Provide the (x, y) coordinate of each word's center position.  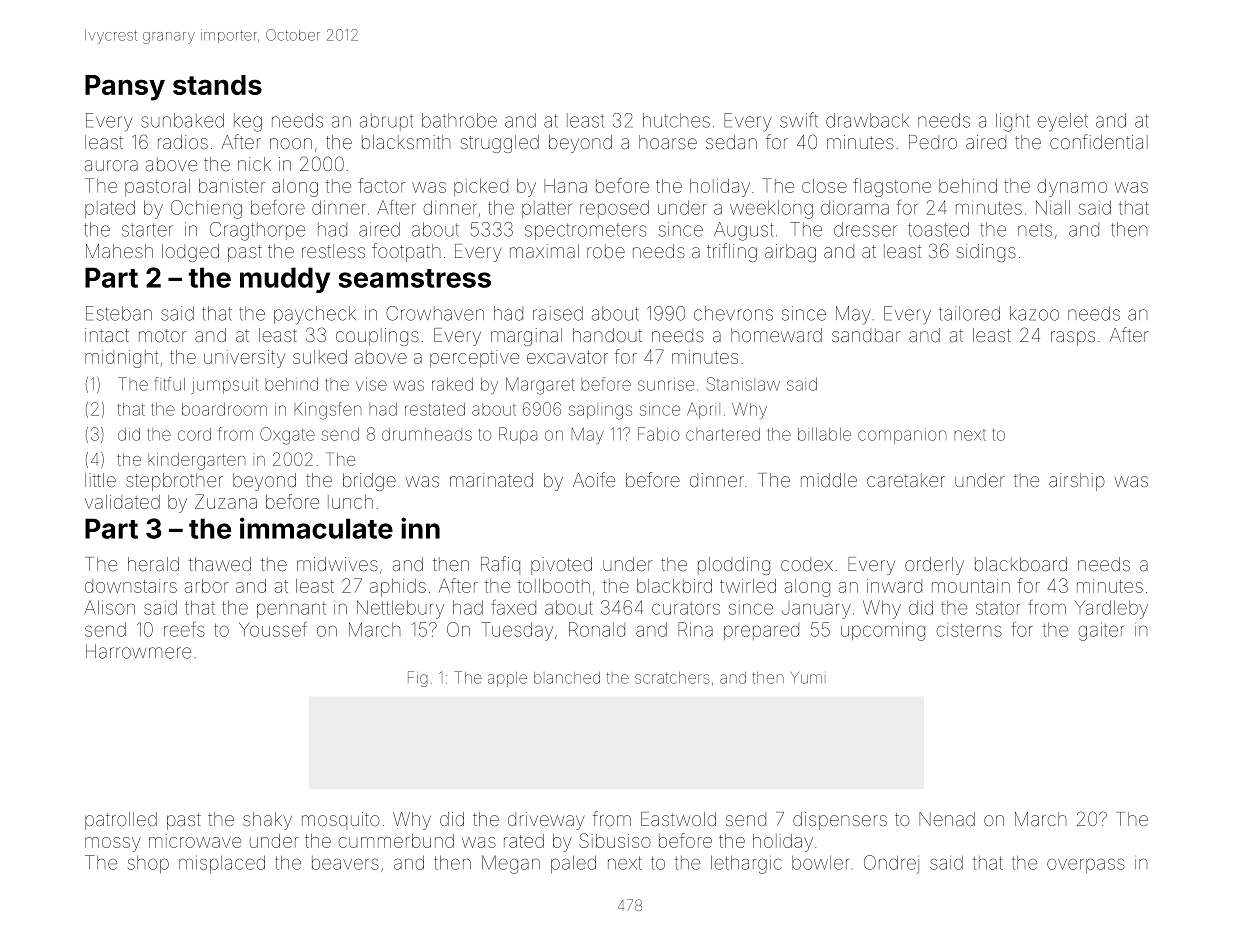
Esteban (119, 313)
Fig (418, 679)
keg (248, 122)
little (100, 480)
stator (998, 608)
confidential (1099, 141)
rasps (1073, 338)
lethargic (746, 864)
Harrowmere (138, 651)
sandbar (866, 335)
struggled (500, 144)
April (703, 410)
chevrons (733, 313)
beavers (345, 863)
